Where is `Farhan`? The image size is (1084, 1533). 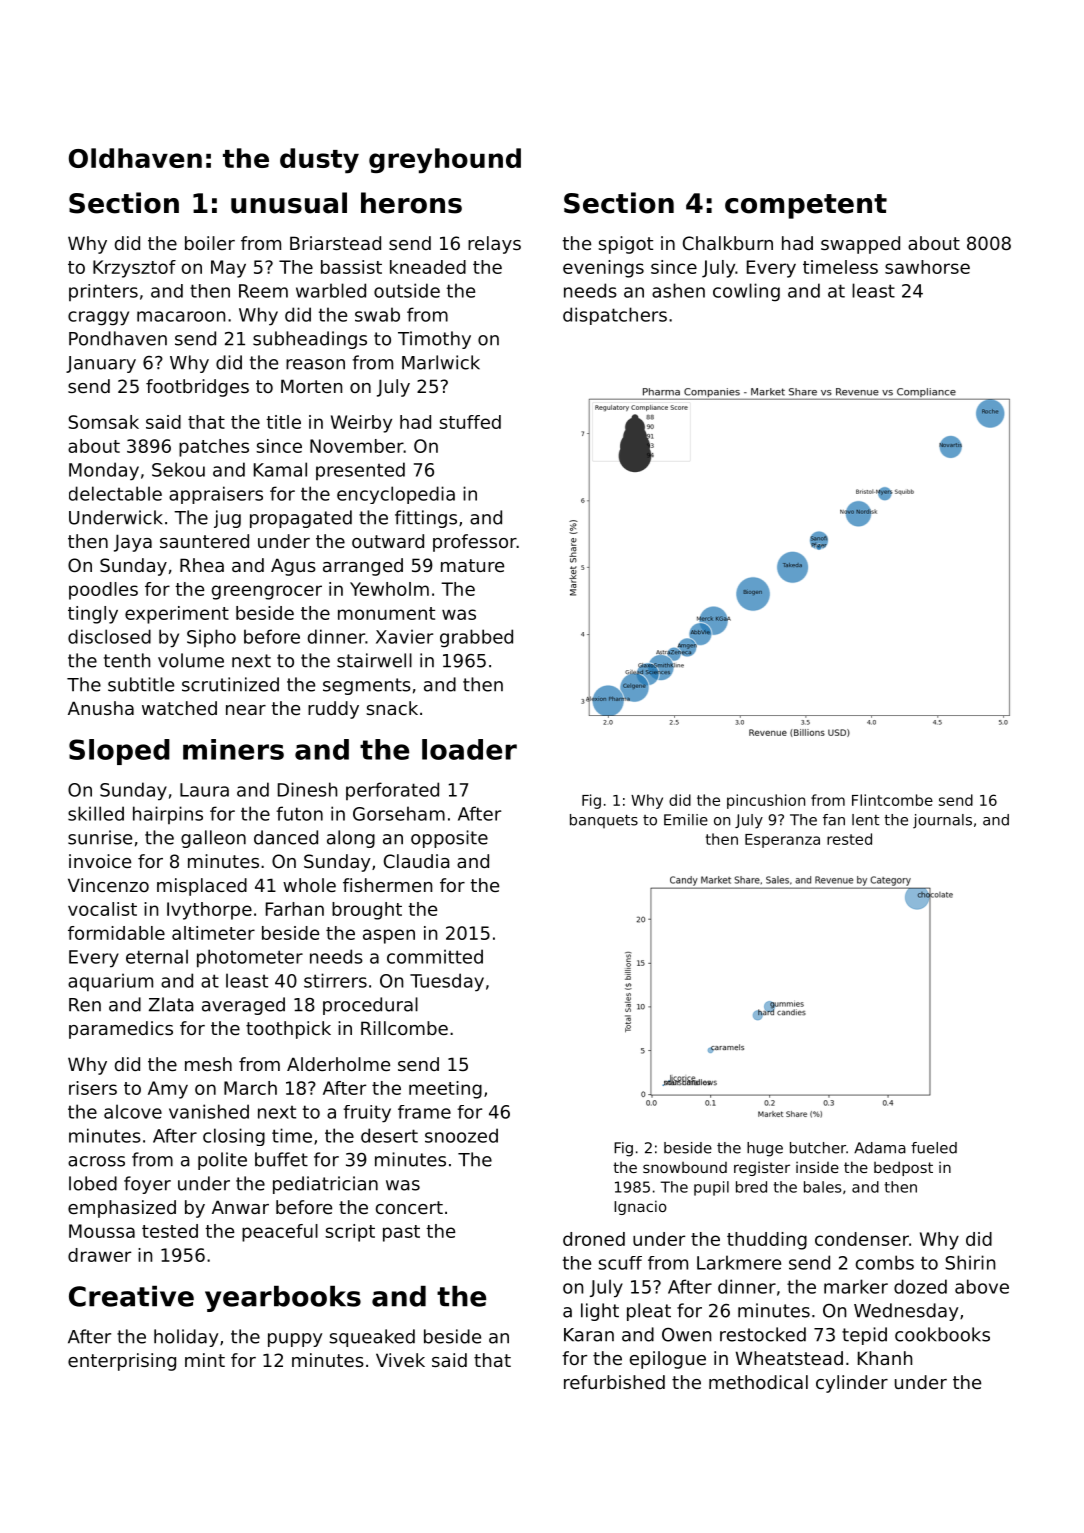
Farhan is located at coordinates (295, 909).
